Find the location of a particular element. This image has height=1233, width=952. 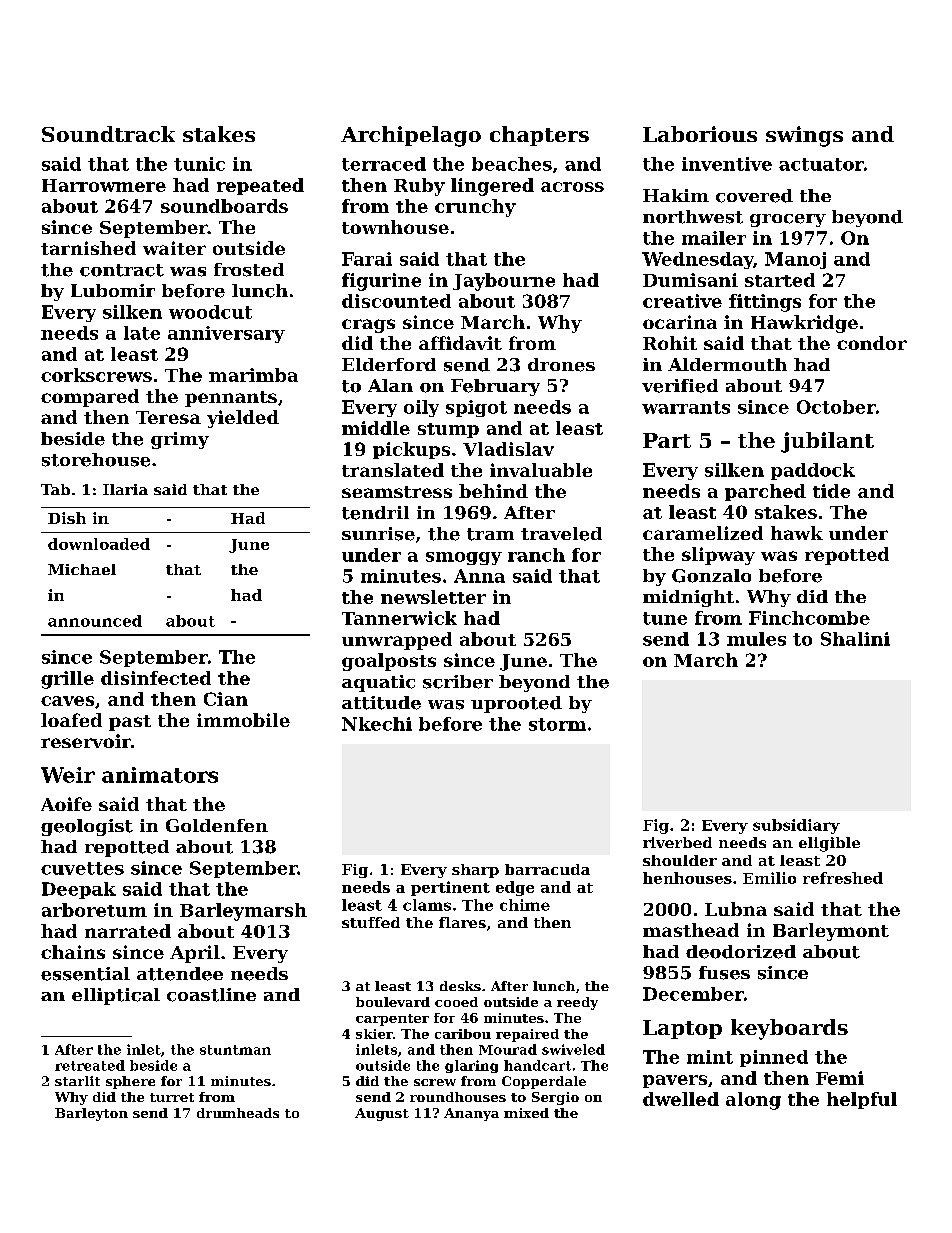

barracuda is located at coordinates (547, 869).
